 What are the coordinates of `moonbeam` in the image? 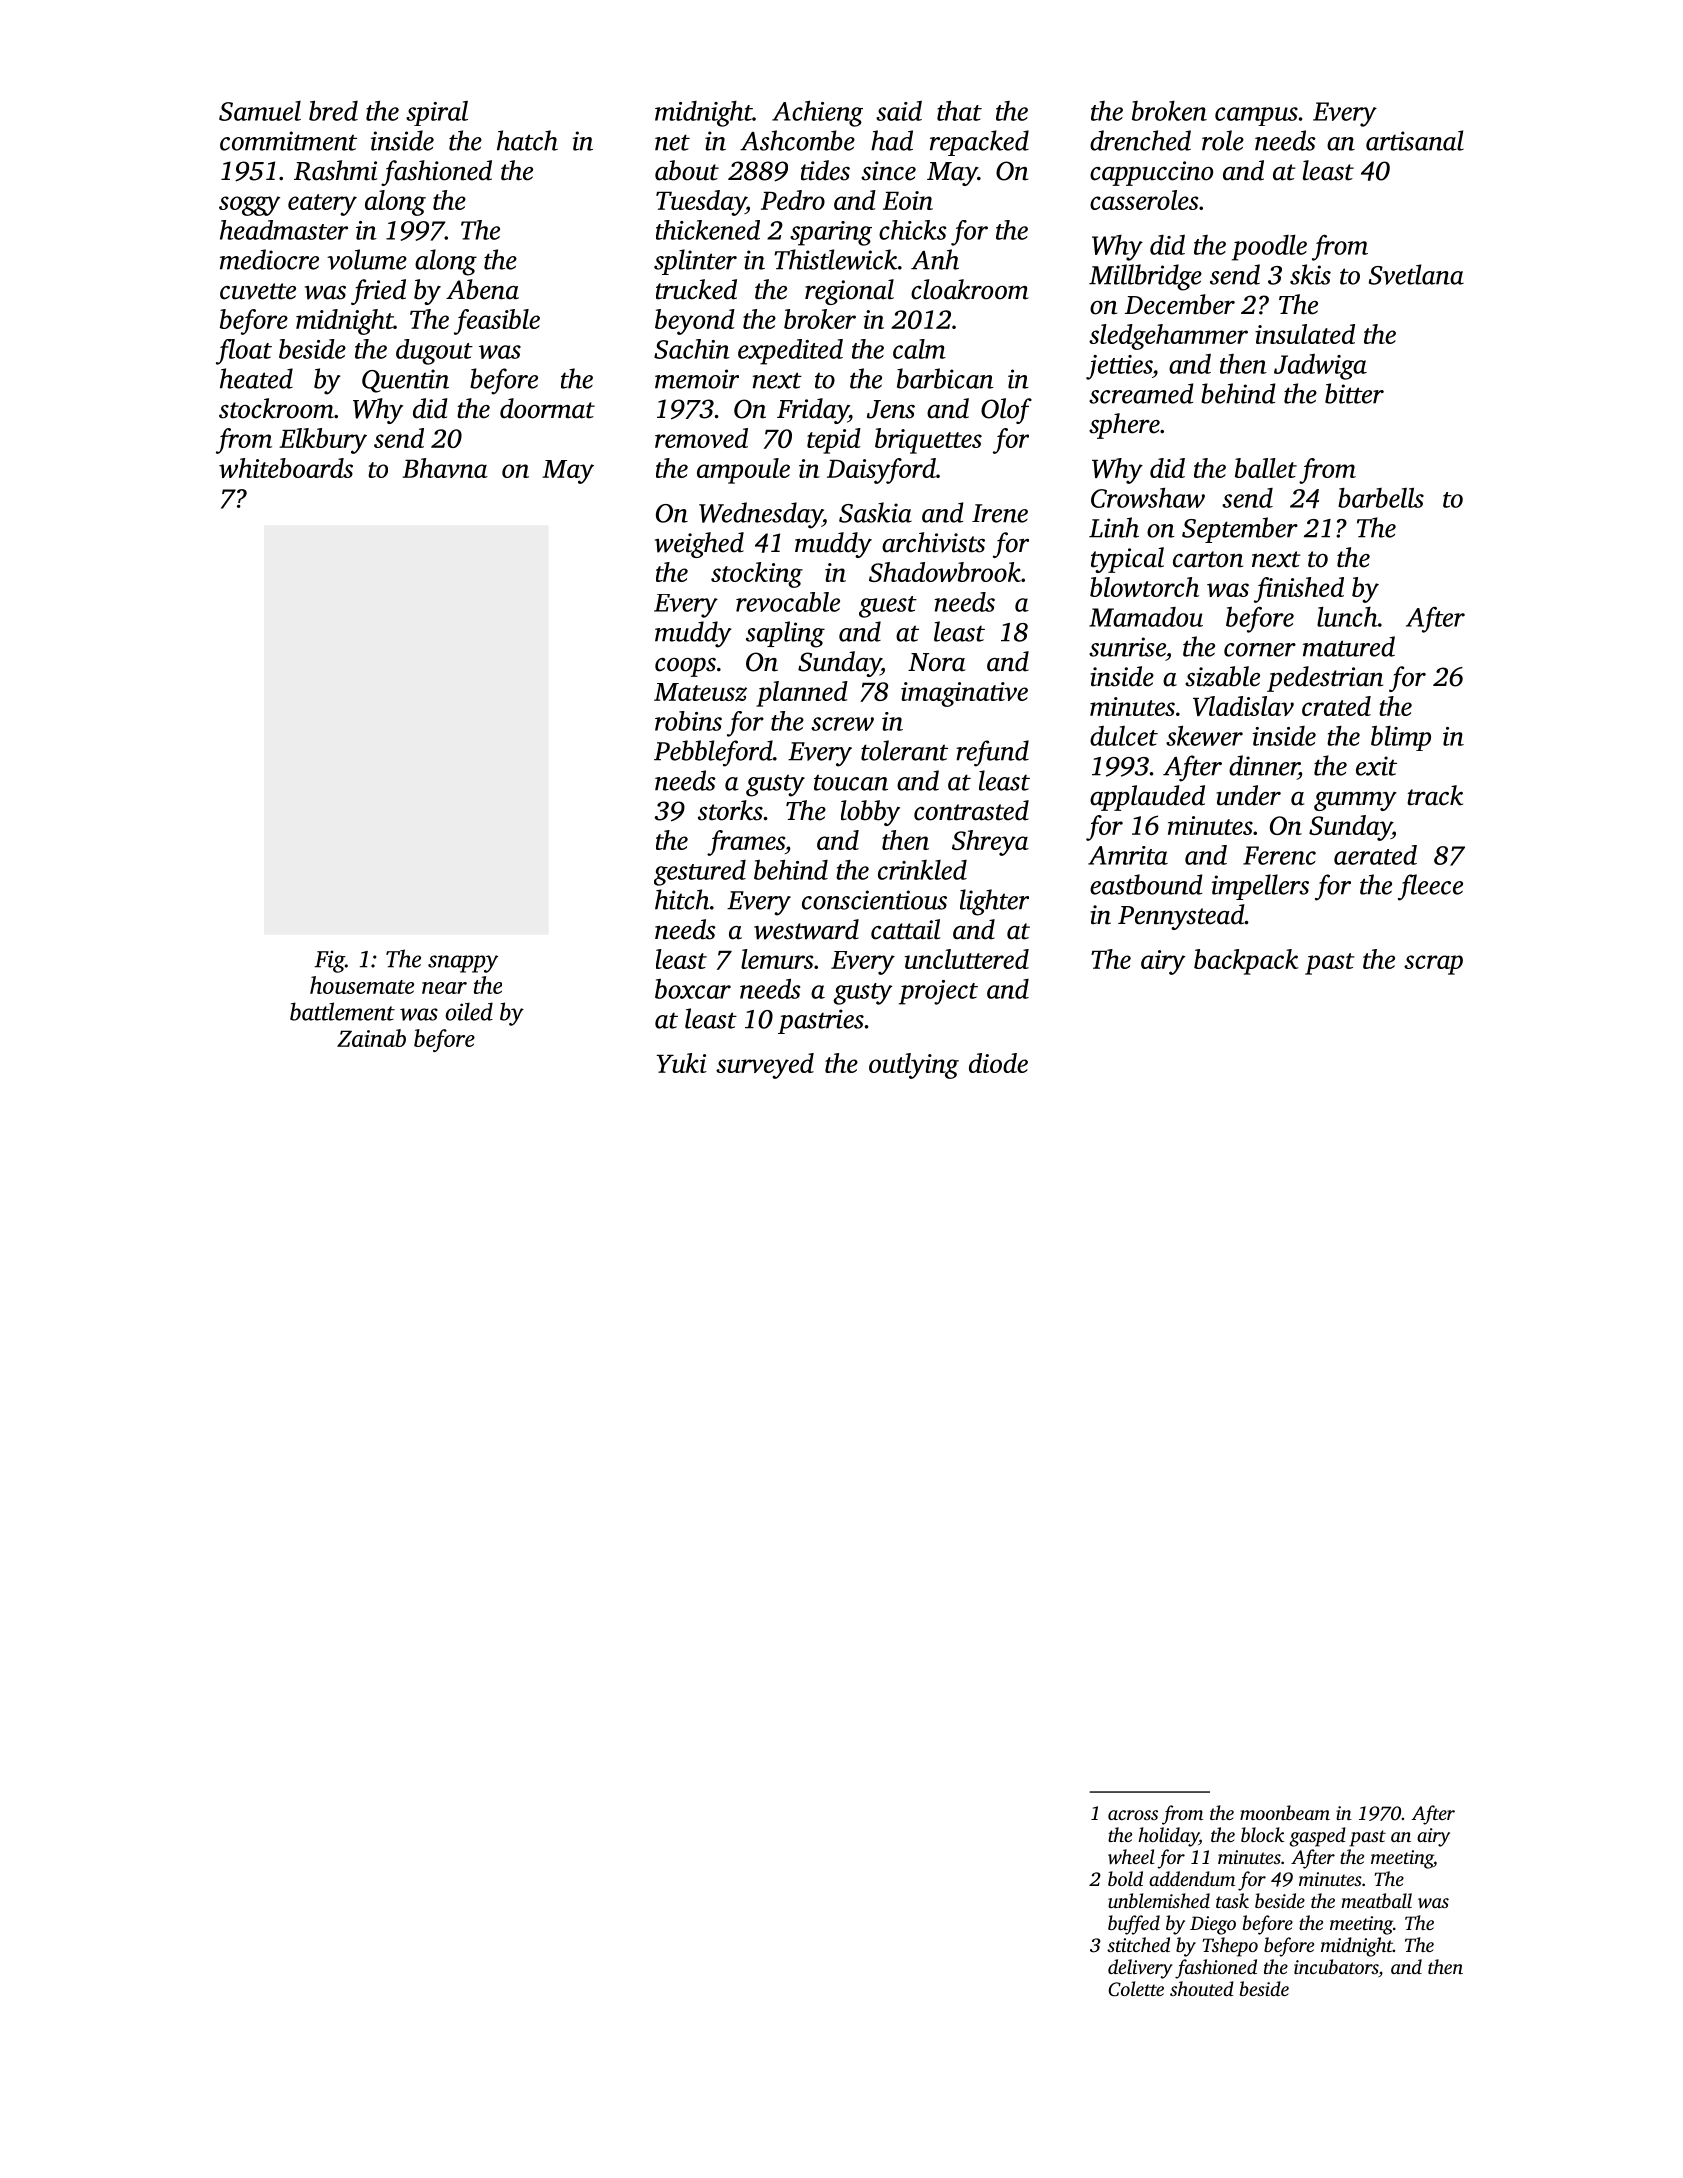 It's located at (1285, 1812).
